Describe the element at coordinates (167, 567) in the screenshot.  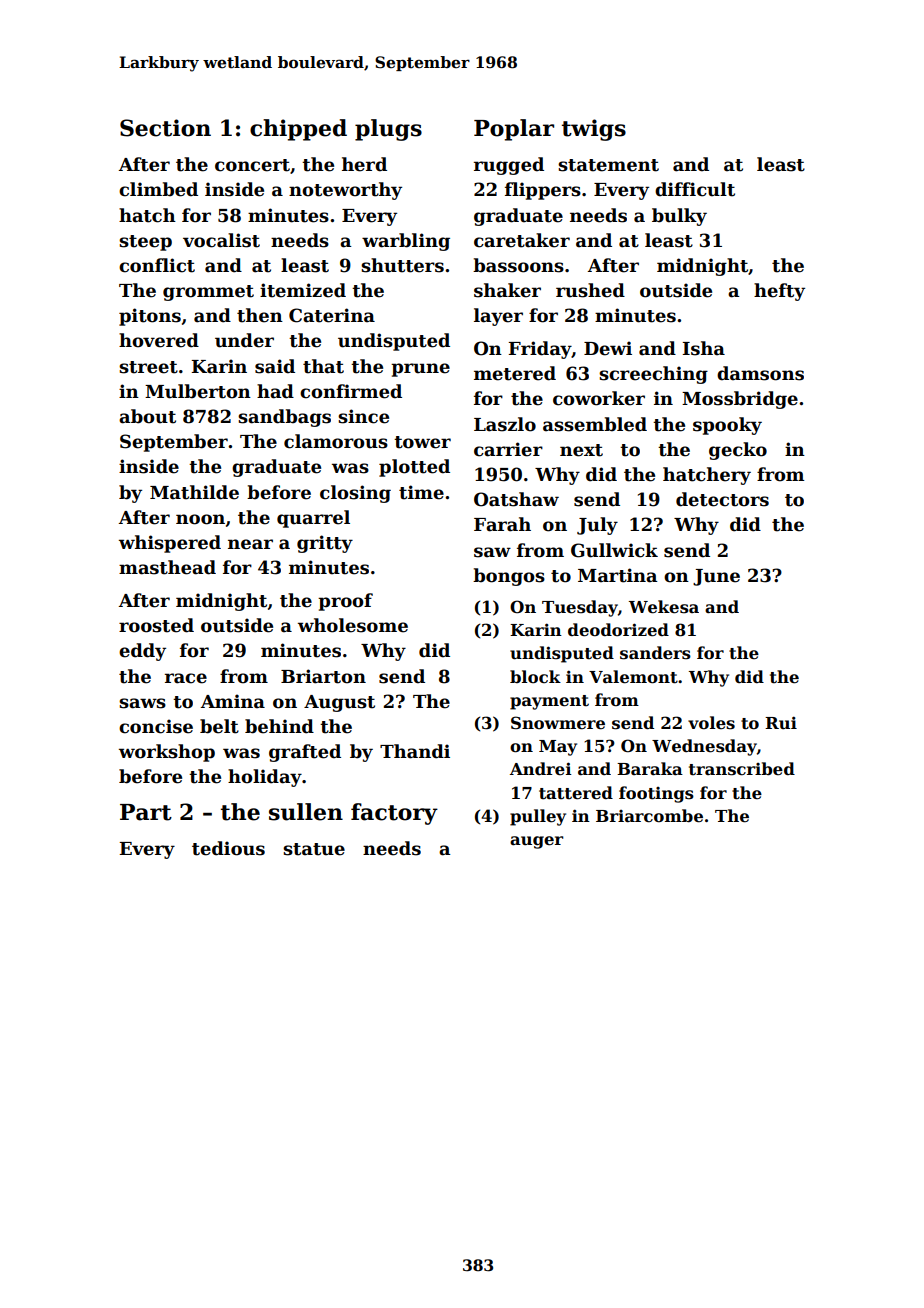
I see `masthead` at that location.
